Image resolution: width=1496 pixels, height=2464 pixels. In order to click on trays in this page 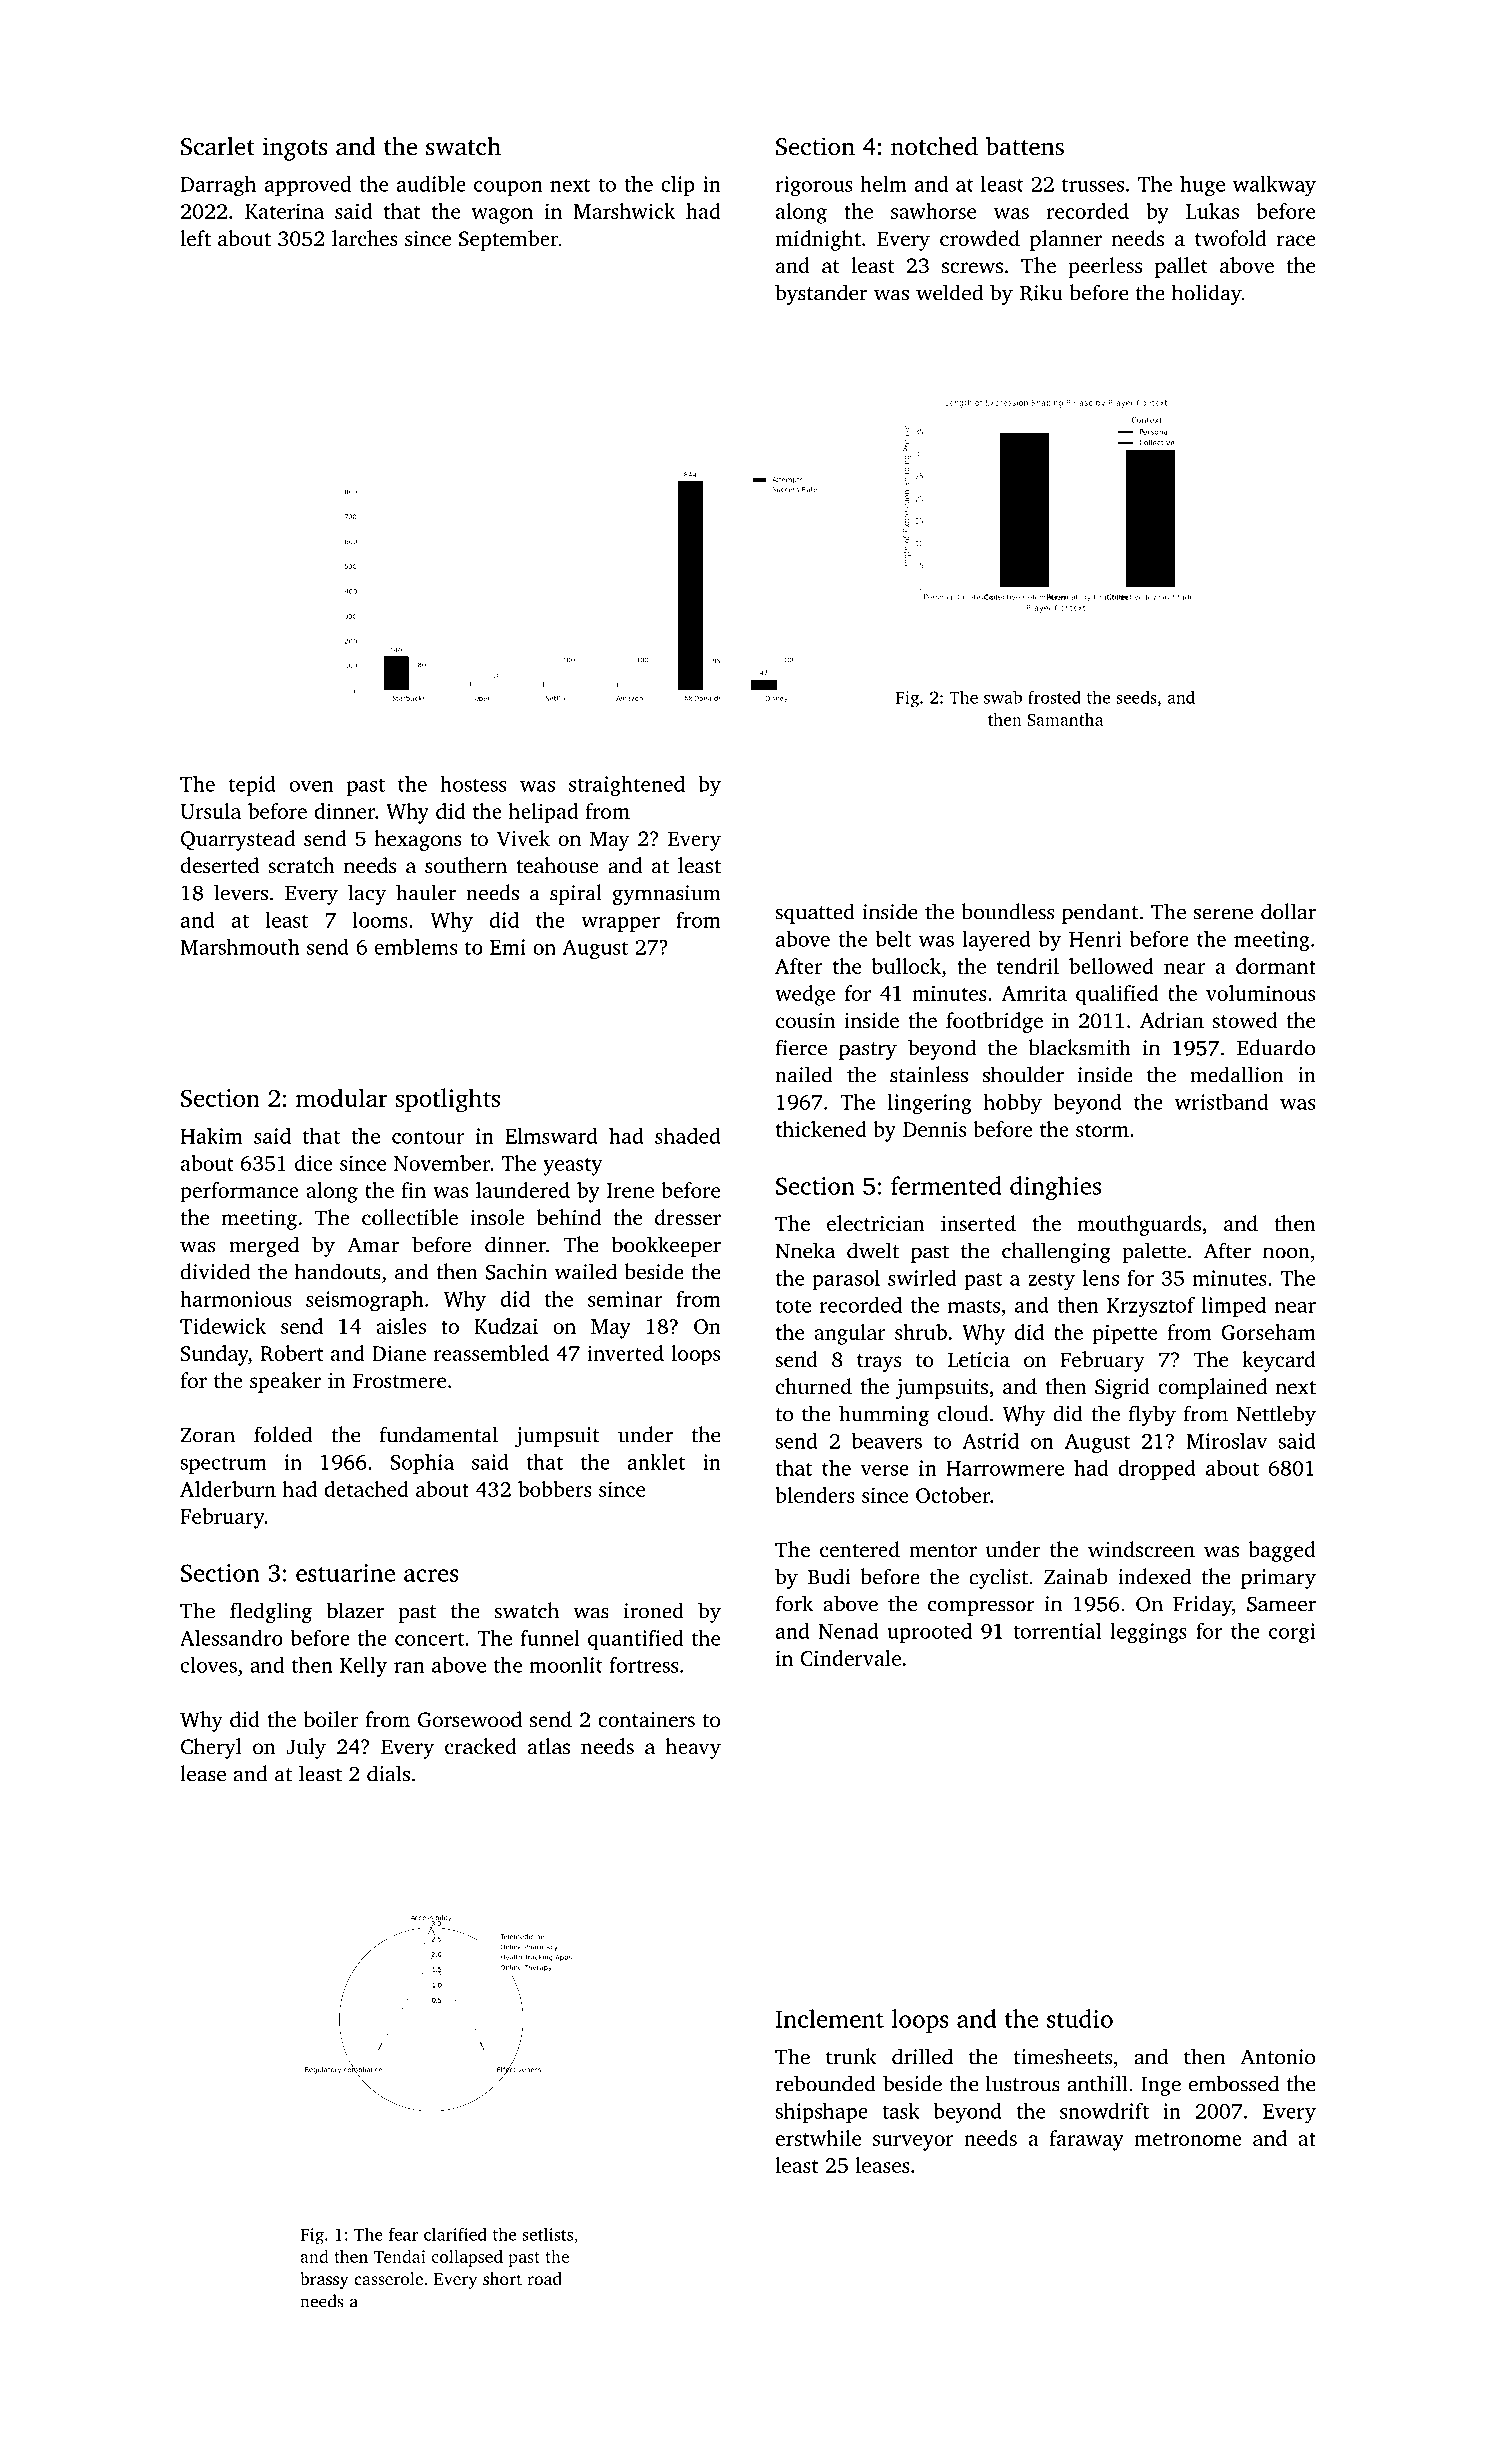, I will do `click(879, 1363)`.
